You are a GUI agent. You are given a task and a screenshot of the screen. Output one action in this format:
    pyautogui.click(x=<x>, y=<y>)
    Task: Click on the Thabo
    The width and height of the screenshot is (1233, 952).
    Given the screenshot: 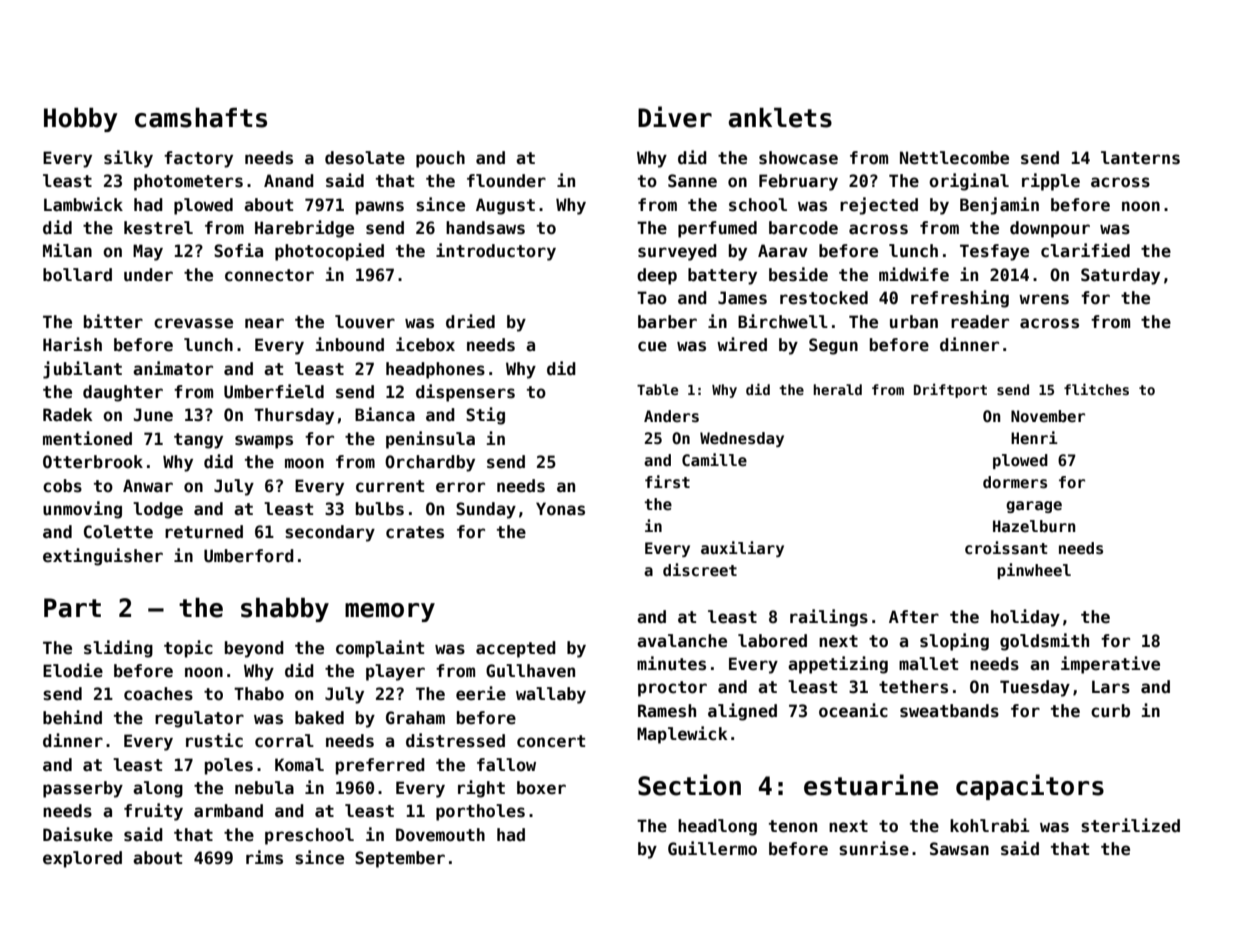 What is the action you would take?
    pyautogui.click(x=259, y=694)
